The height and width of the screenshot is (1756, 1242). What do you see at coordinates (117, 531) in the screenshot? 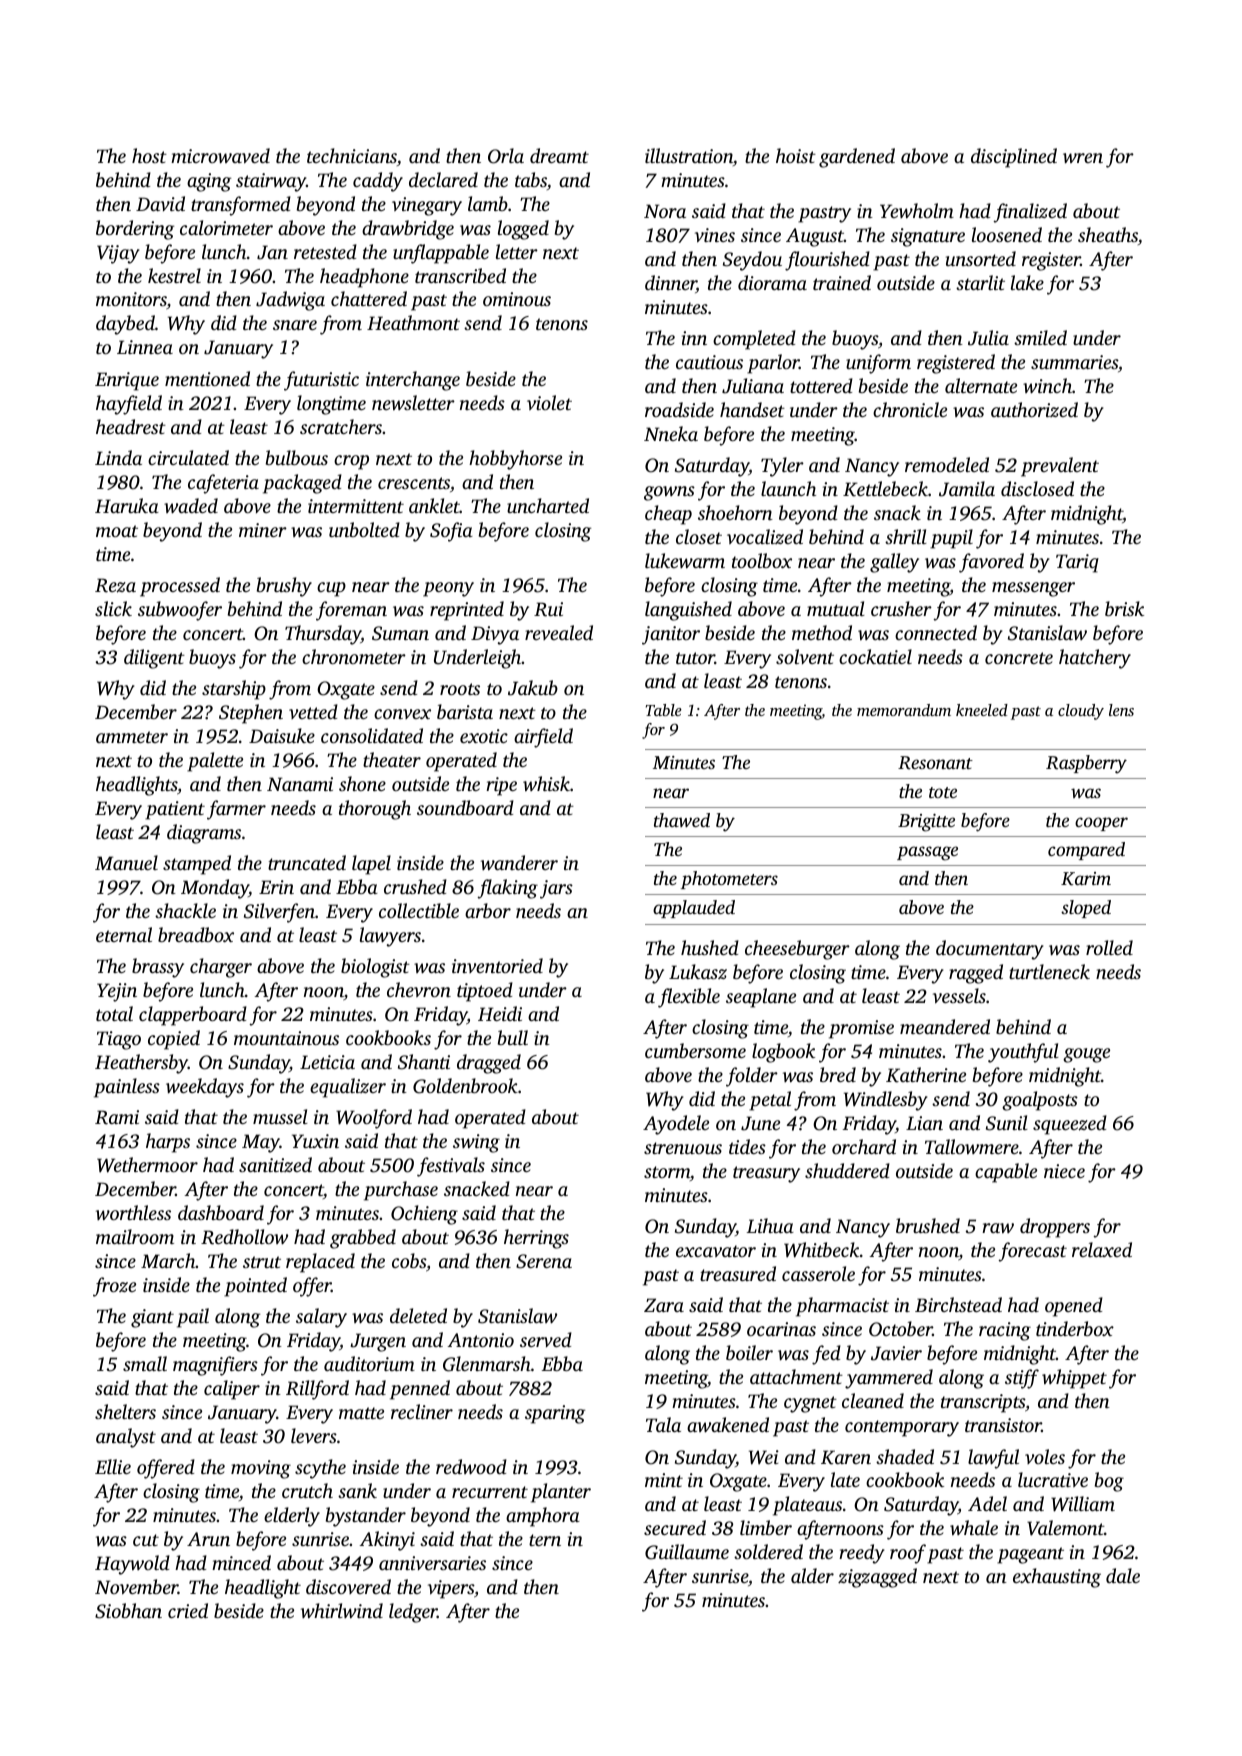
I see `moat` at bounding box center [117, 531].
